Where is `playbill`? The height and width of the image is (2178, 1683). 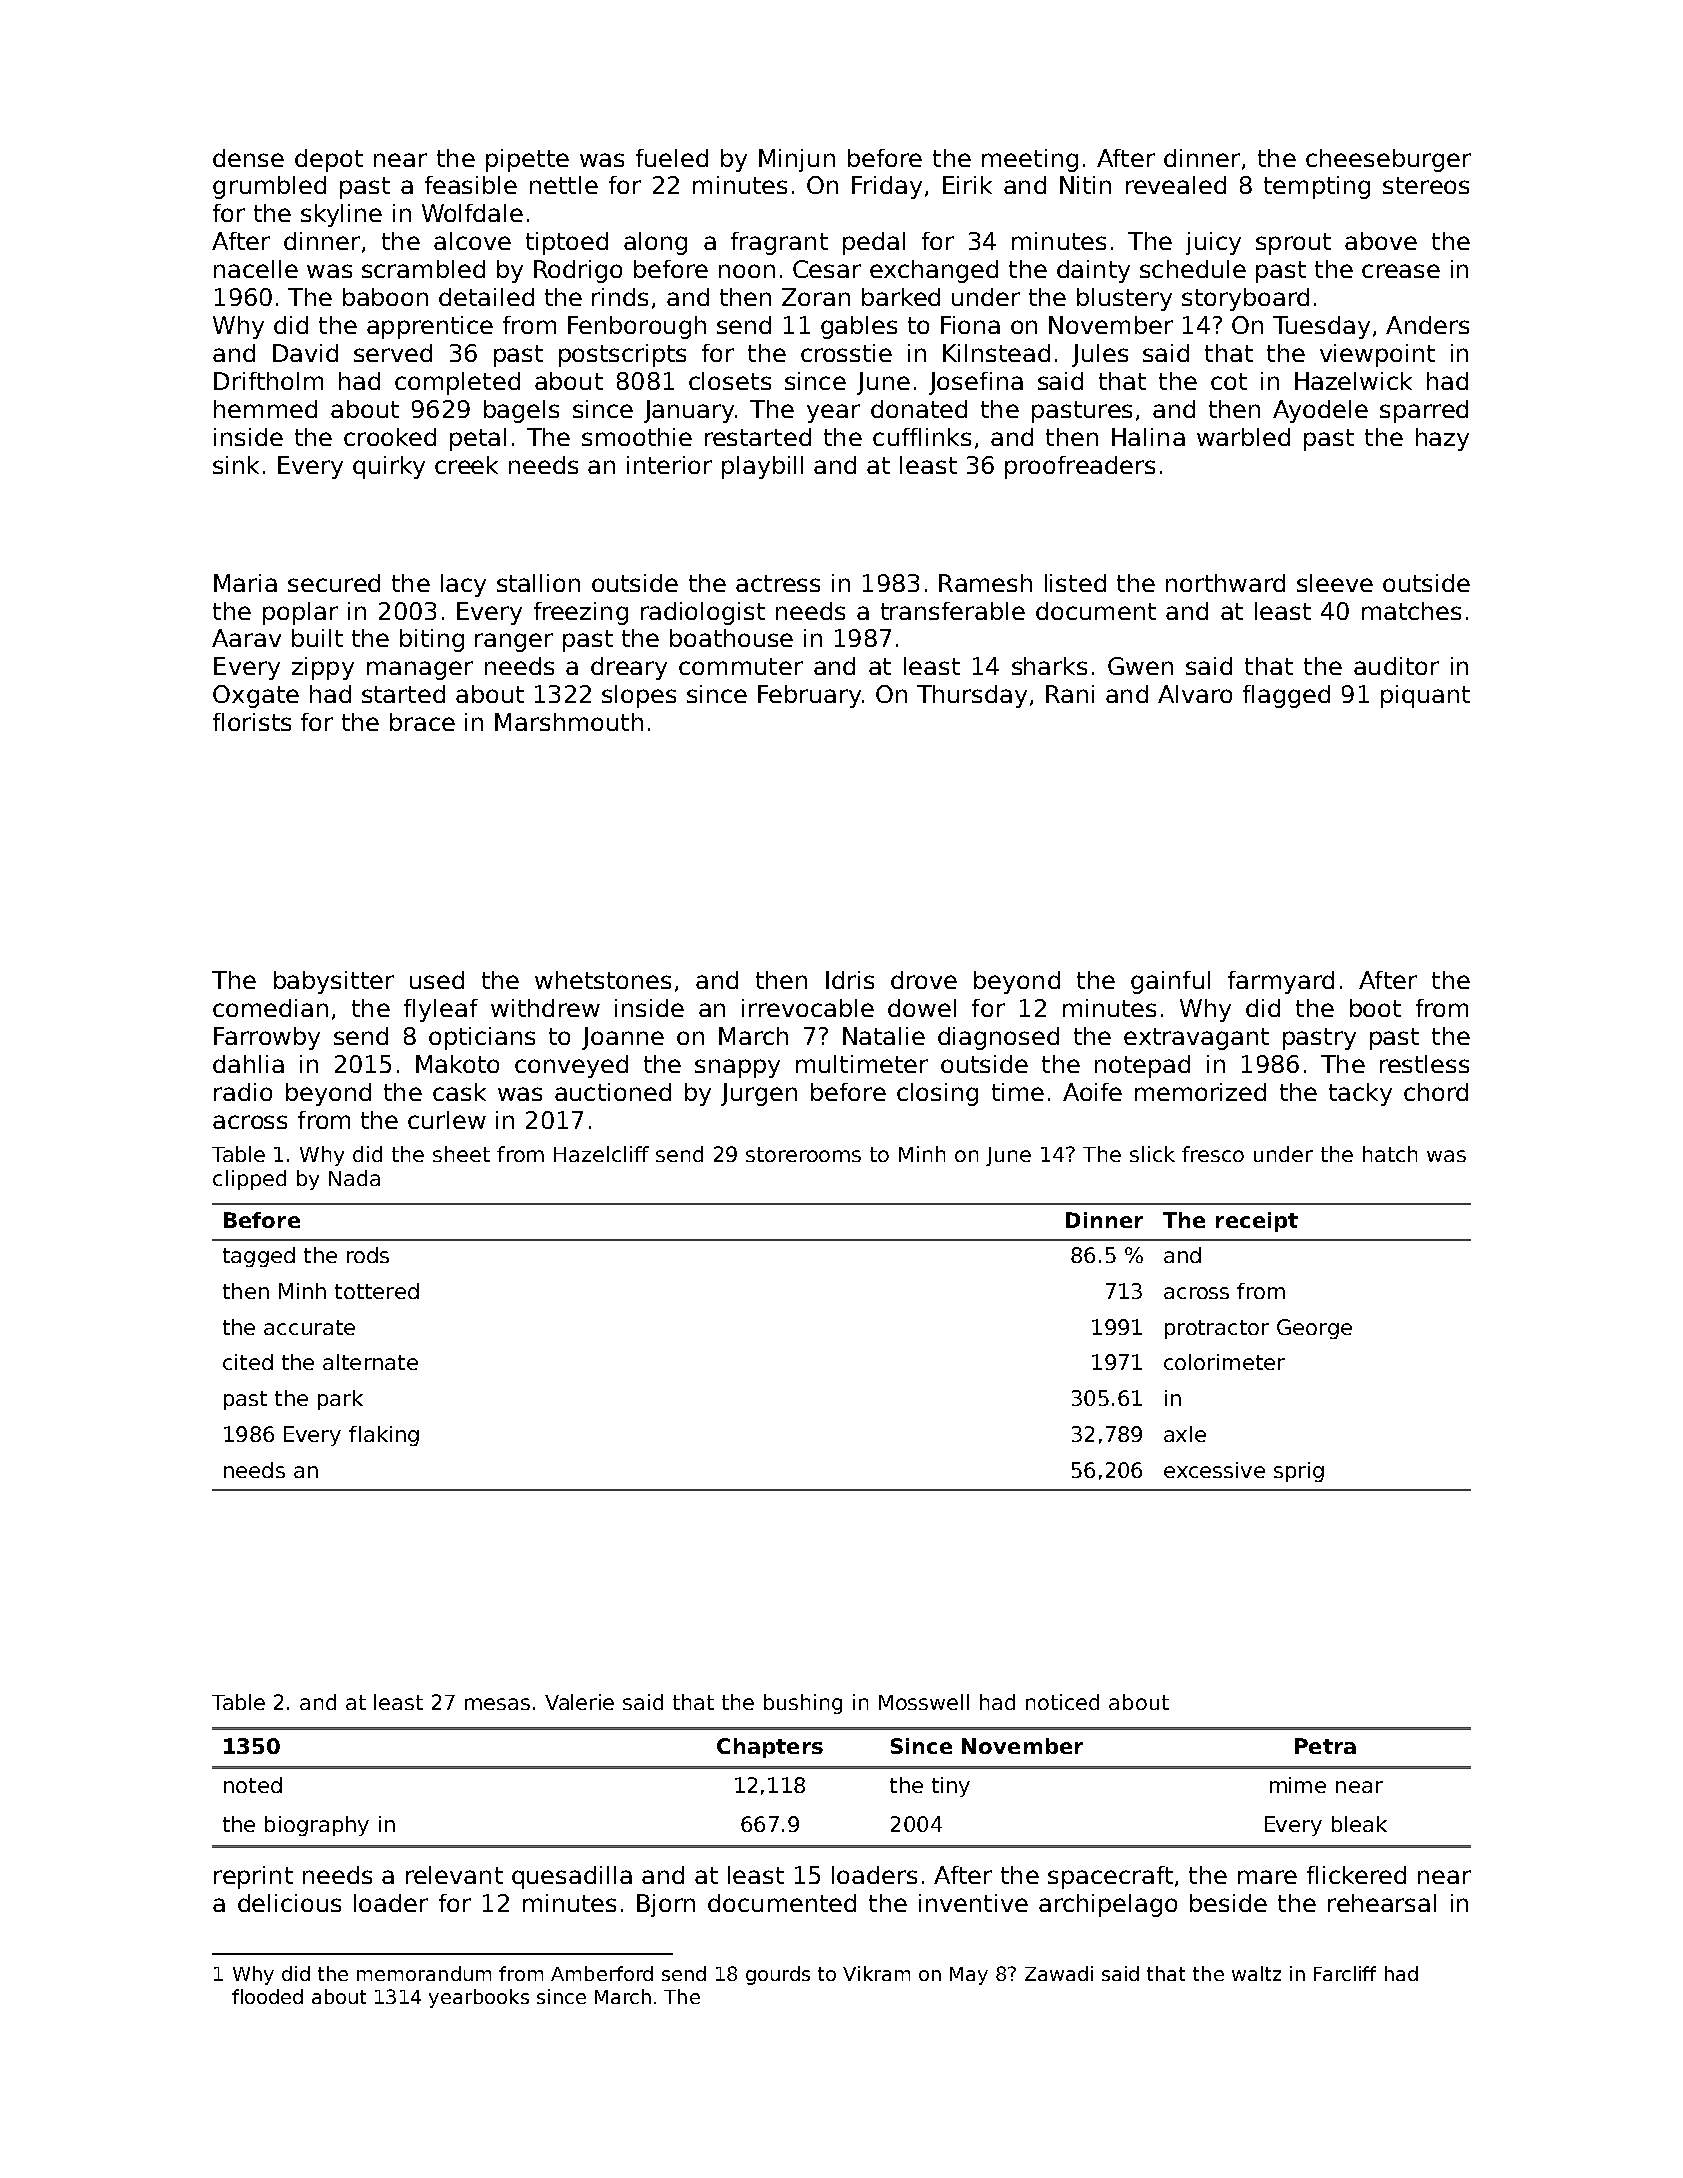 playbill is located at coordinates (762, 467).
